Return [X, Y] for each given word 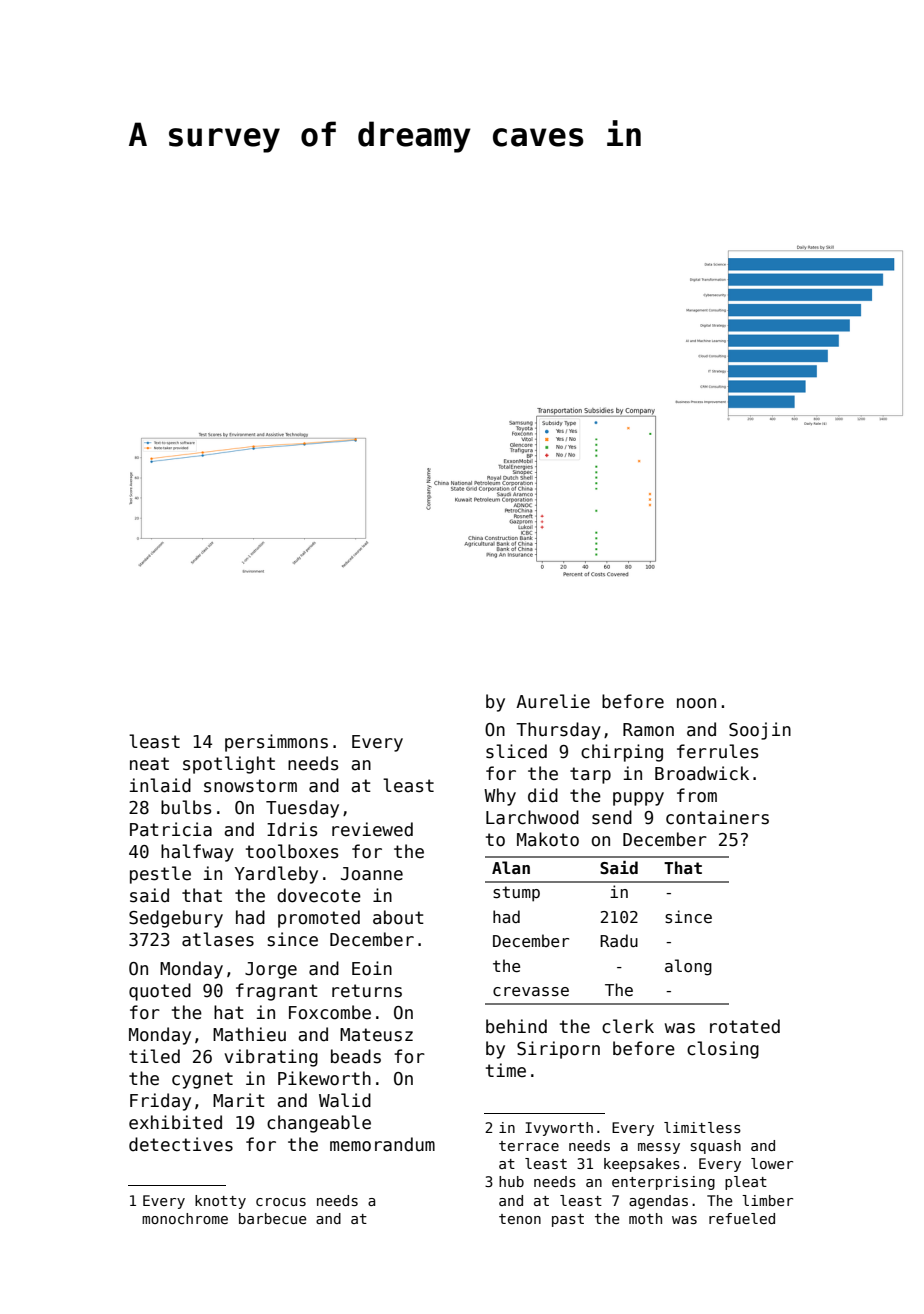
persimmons [276, 743]
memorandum [382, 1144]
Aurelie [553, 701]
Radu [619, 940]
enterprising [663, 1183]
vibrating [271, 1058]
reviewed [372, 829]
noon [696, 703]
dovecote [319, 895]
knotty [220, 1202]
